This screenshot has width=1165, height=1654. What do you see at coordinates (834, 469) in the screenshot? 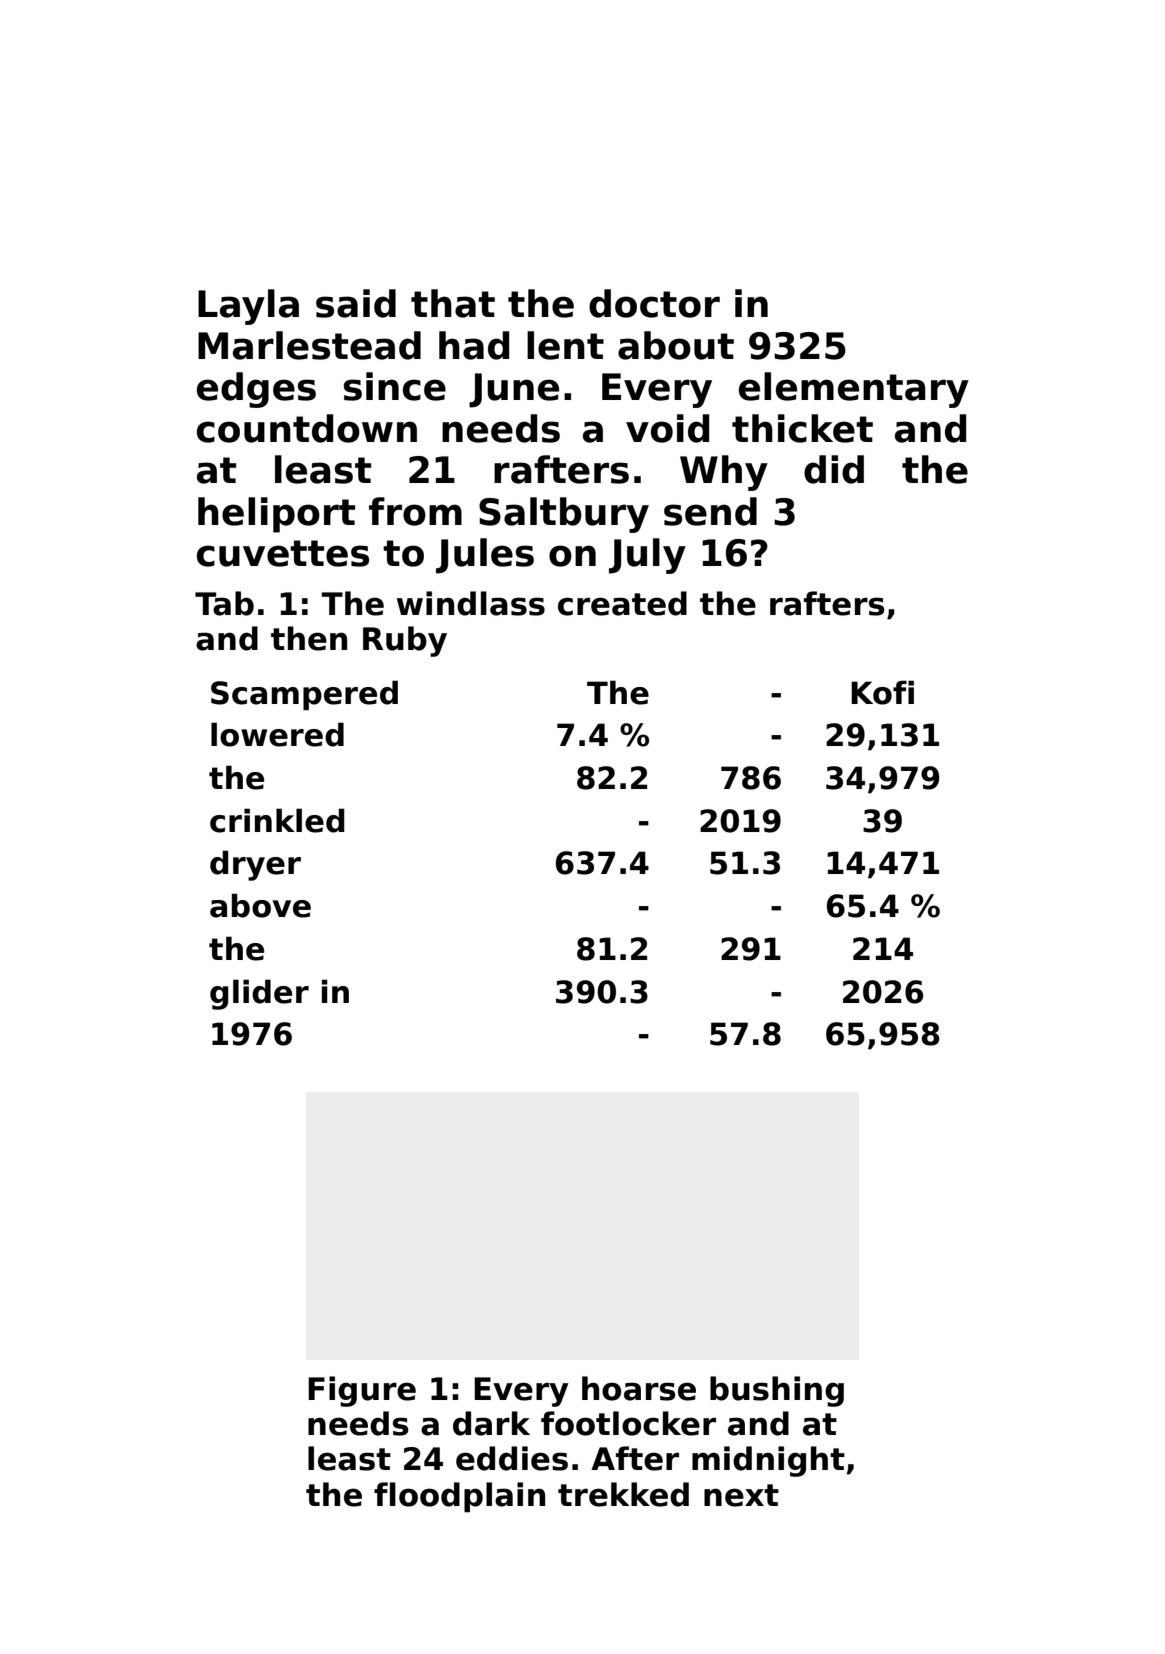
I see `did` at bounding box center [834, 469].
